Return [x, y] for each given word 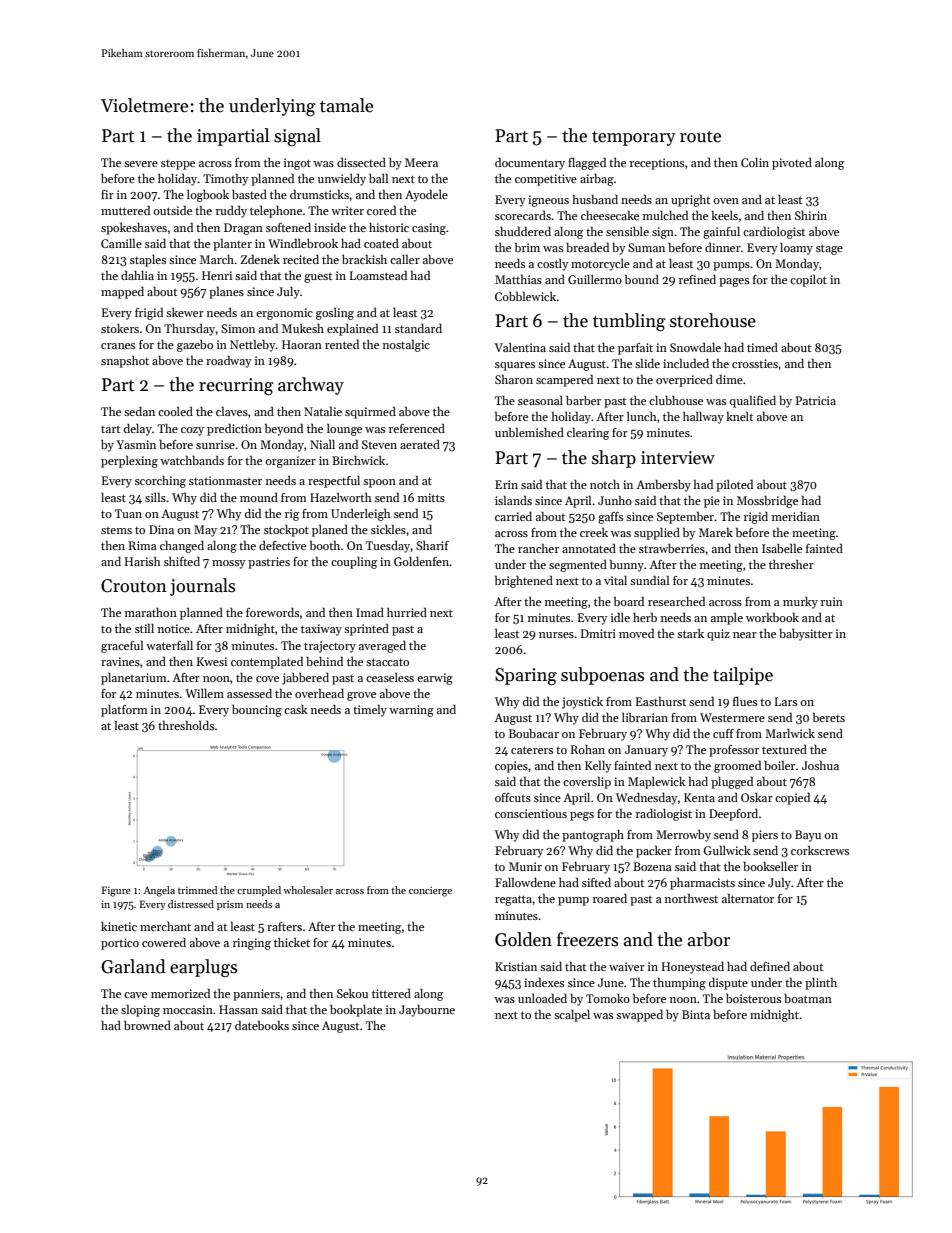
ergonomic [284, 314]
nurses [556, 635]
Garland [133, 966]
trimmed [197, 890]
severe [141, 164]
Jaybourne [427, 1010]
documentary [530, 163]
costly [553, 264]
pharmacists [702, 883]
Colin [755, 162]
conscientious [531, 813]
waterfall [169, 645]
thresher [791, 564]
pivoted [792, 163]
